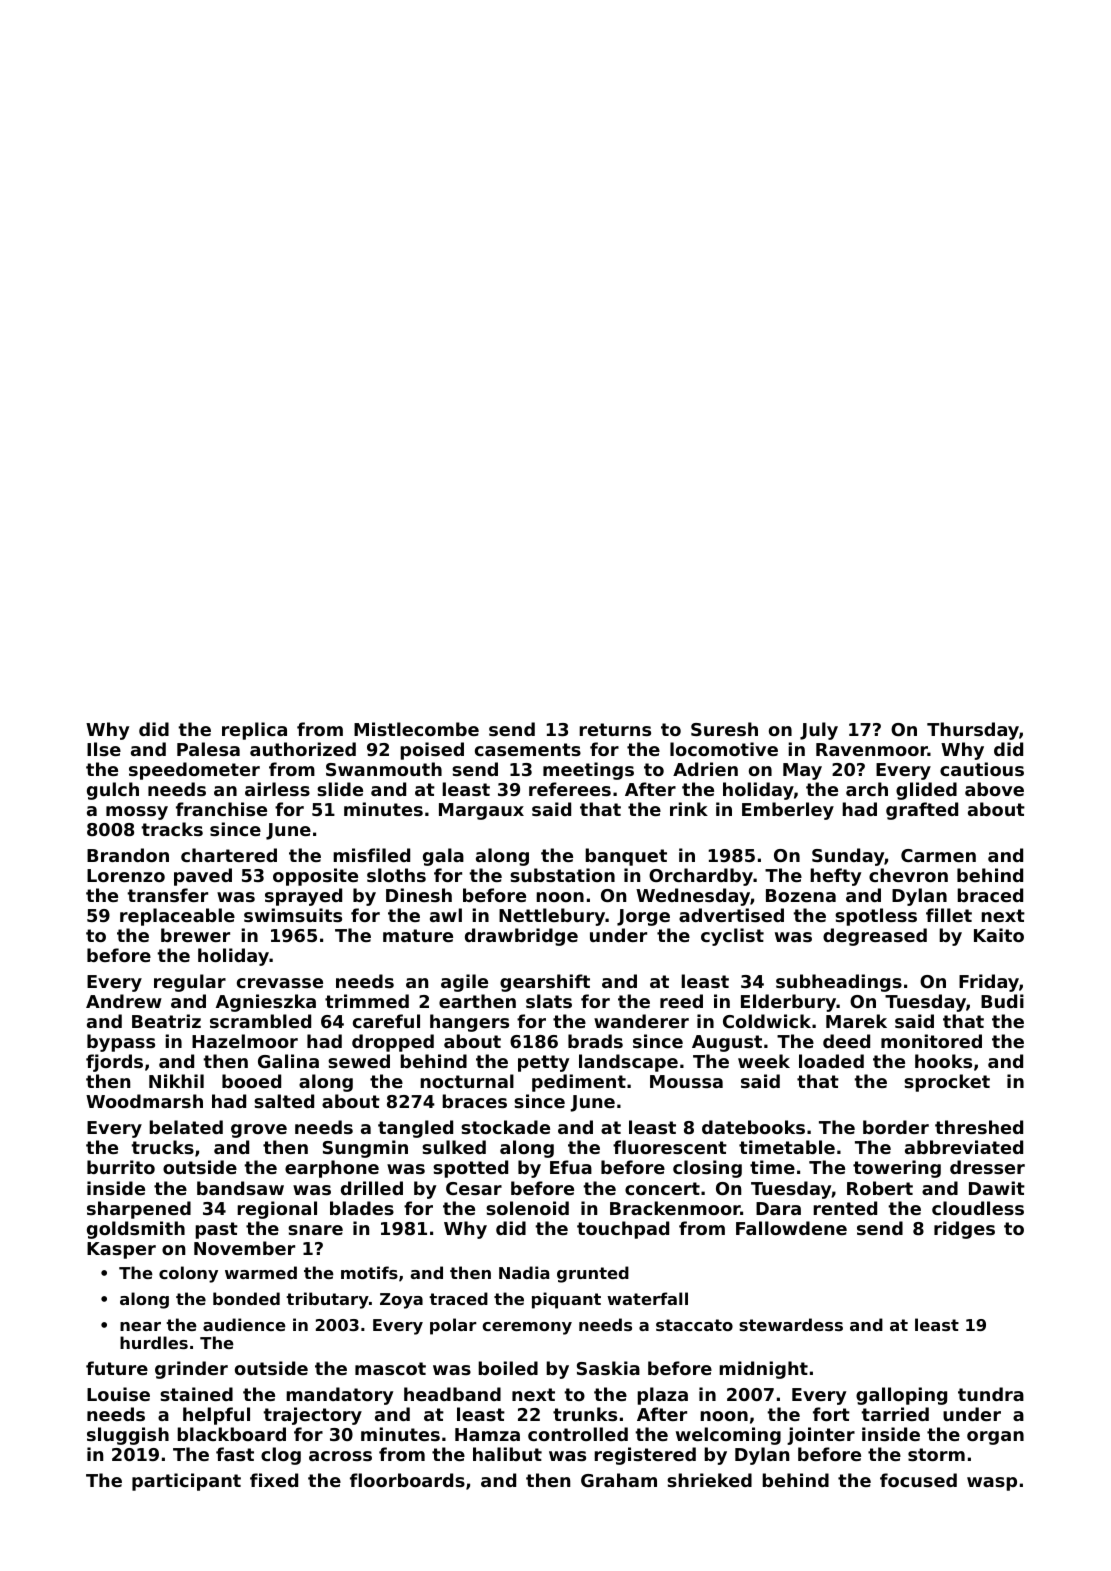 The image size is (1111, 1571). Describe the element at coordinates (931, 1041) in the screenshot. I see `monitored` at that location.
